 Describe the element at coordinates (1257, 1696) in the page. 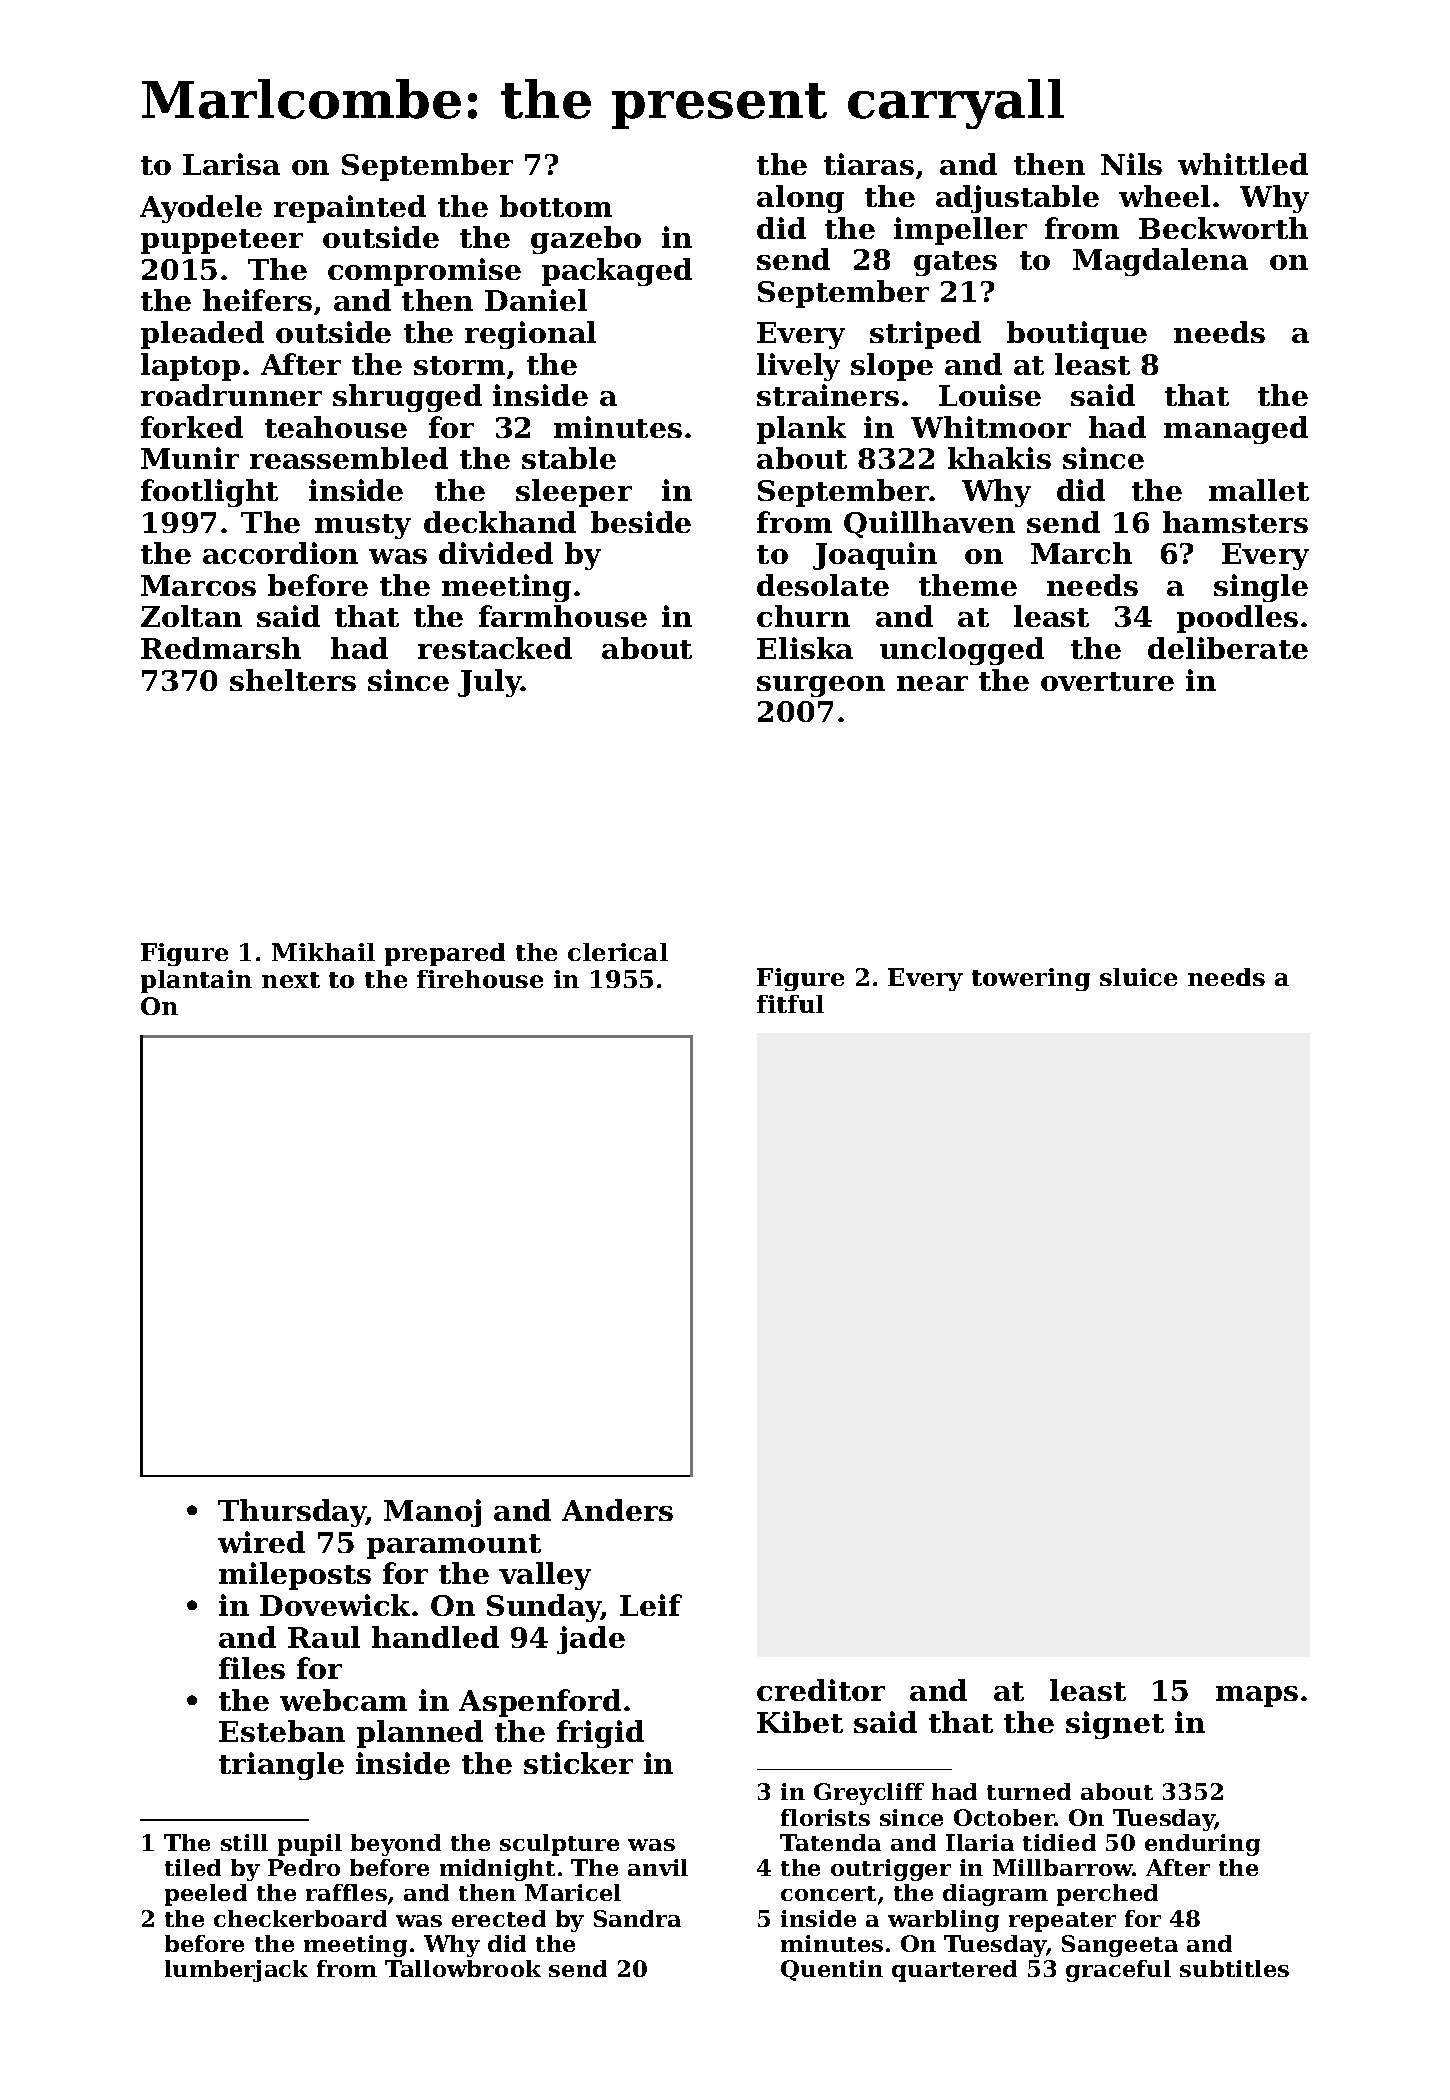

I see `maps` at that location.
